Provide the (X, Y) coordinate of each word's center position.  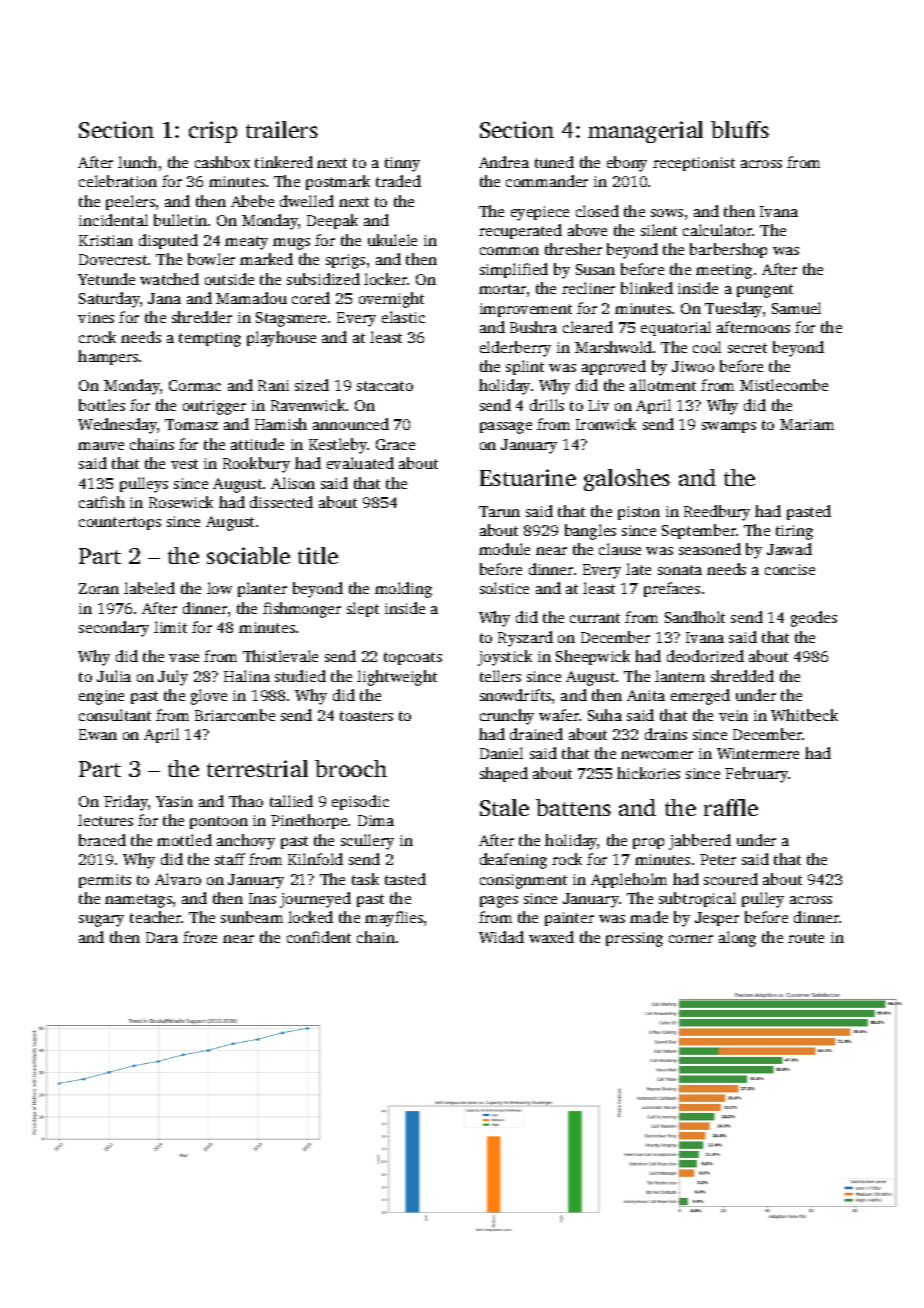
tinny (402, 164)
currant (595, 618)
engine (101, 697)
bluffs (740, 129)
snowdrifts (515, 695)
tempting (210, 339)
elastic (403, 317)
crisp (213, 132)
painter (569, 919)
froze (200, 937)
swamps (729, 427)
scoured (731, 879)
